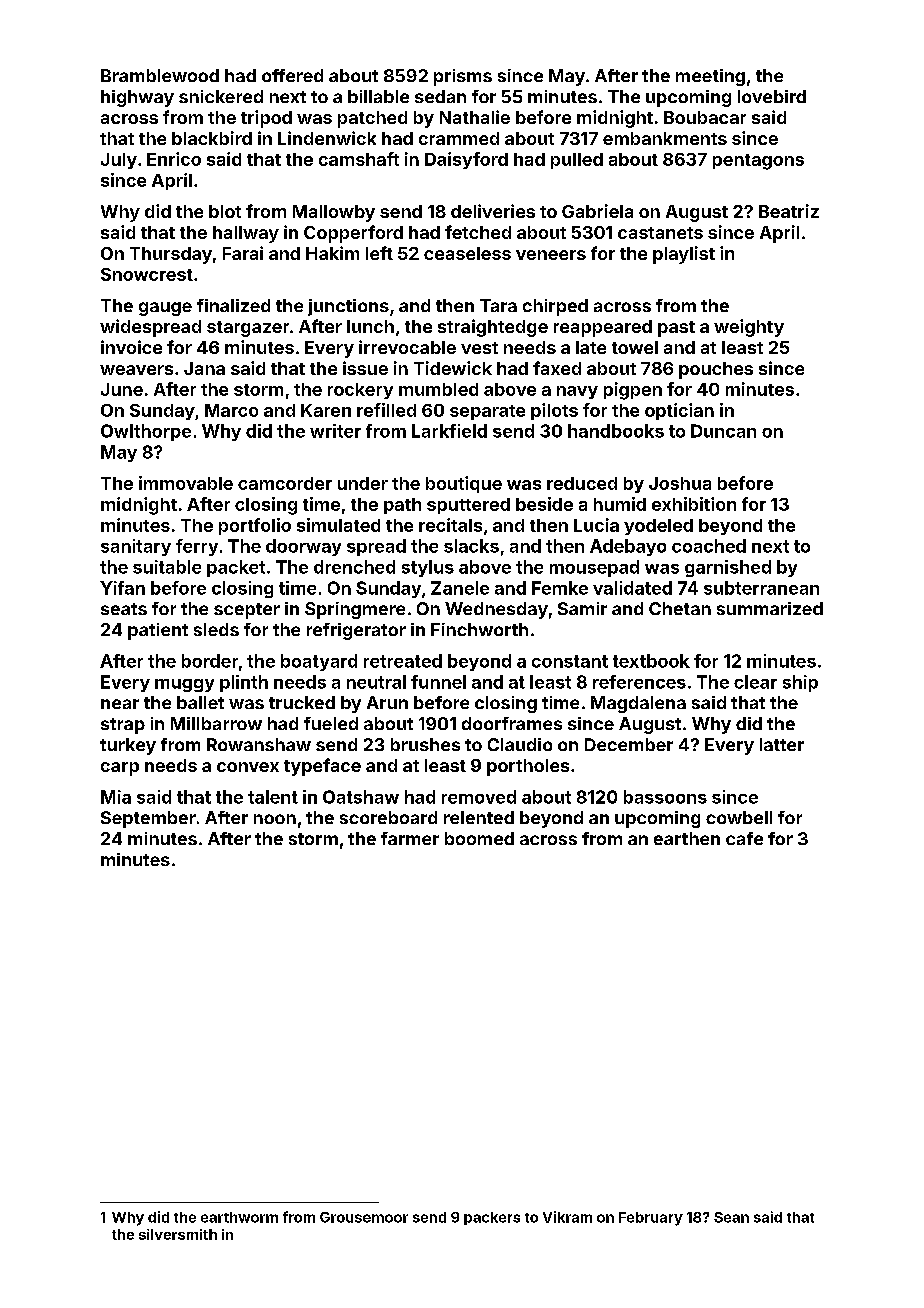 The image size is (924, 1308). Describe the element at coordinates (749, 328) in the screenshot. I see `weighty` at that location.
